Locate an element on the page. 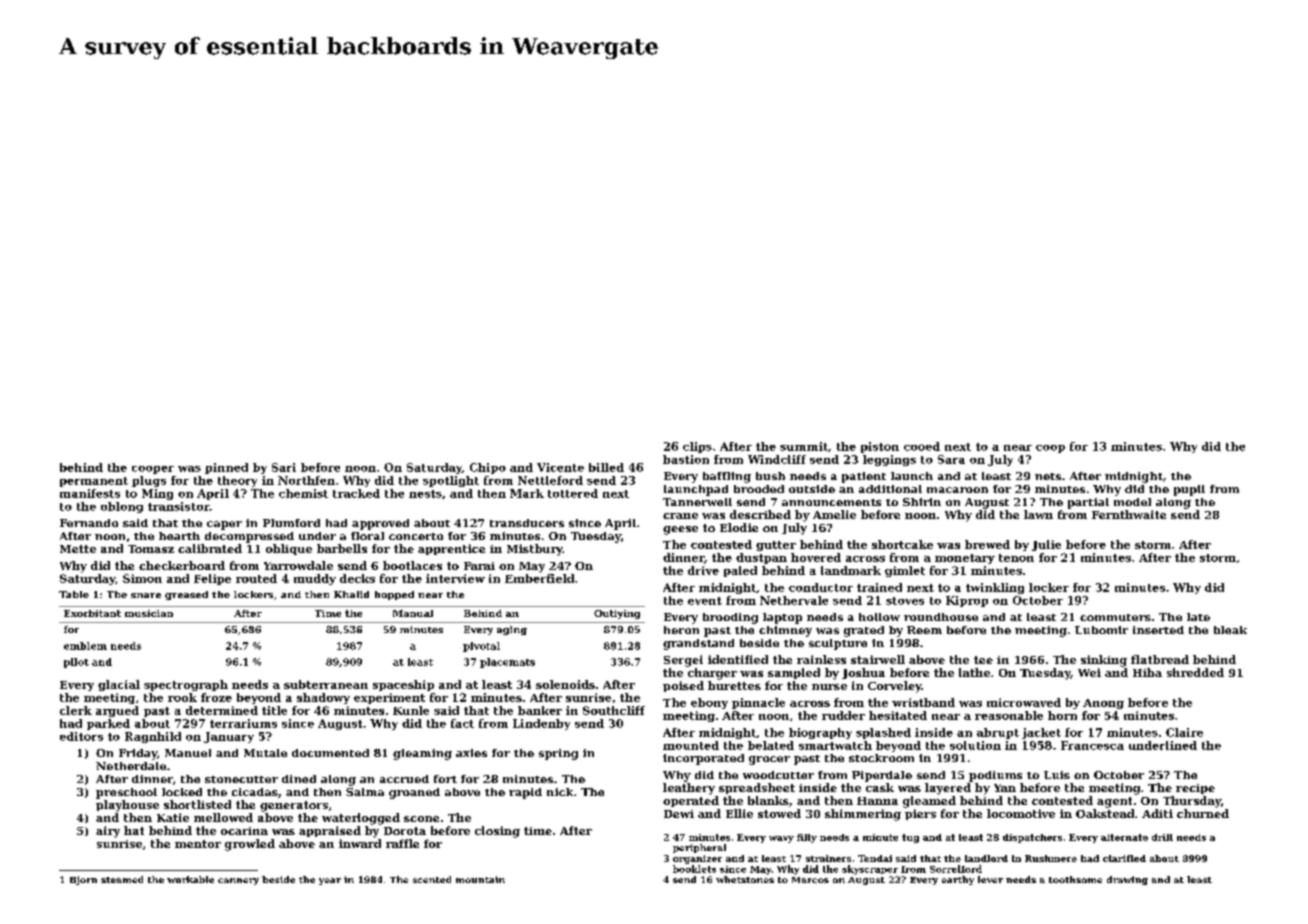 The width and height of the document is (1308, 924). cooed is located at coordinates (922, 446).
